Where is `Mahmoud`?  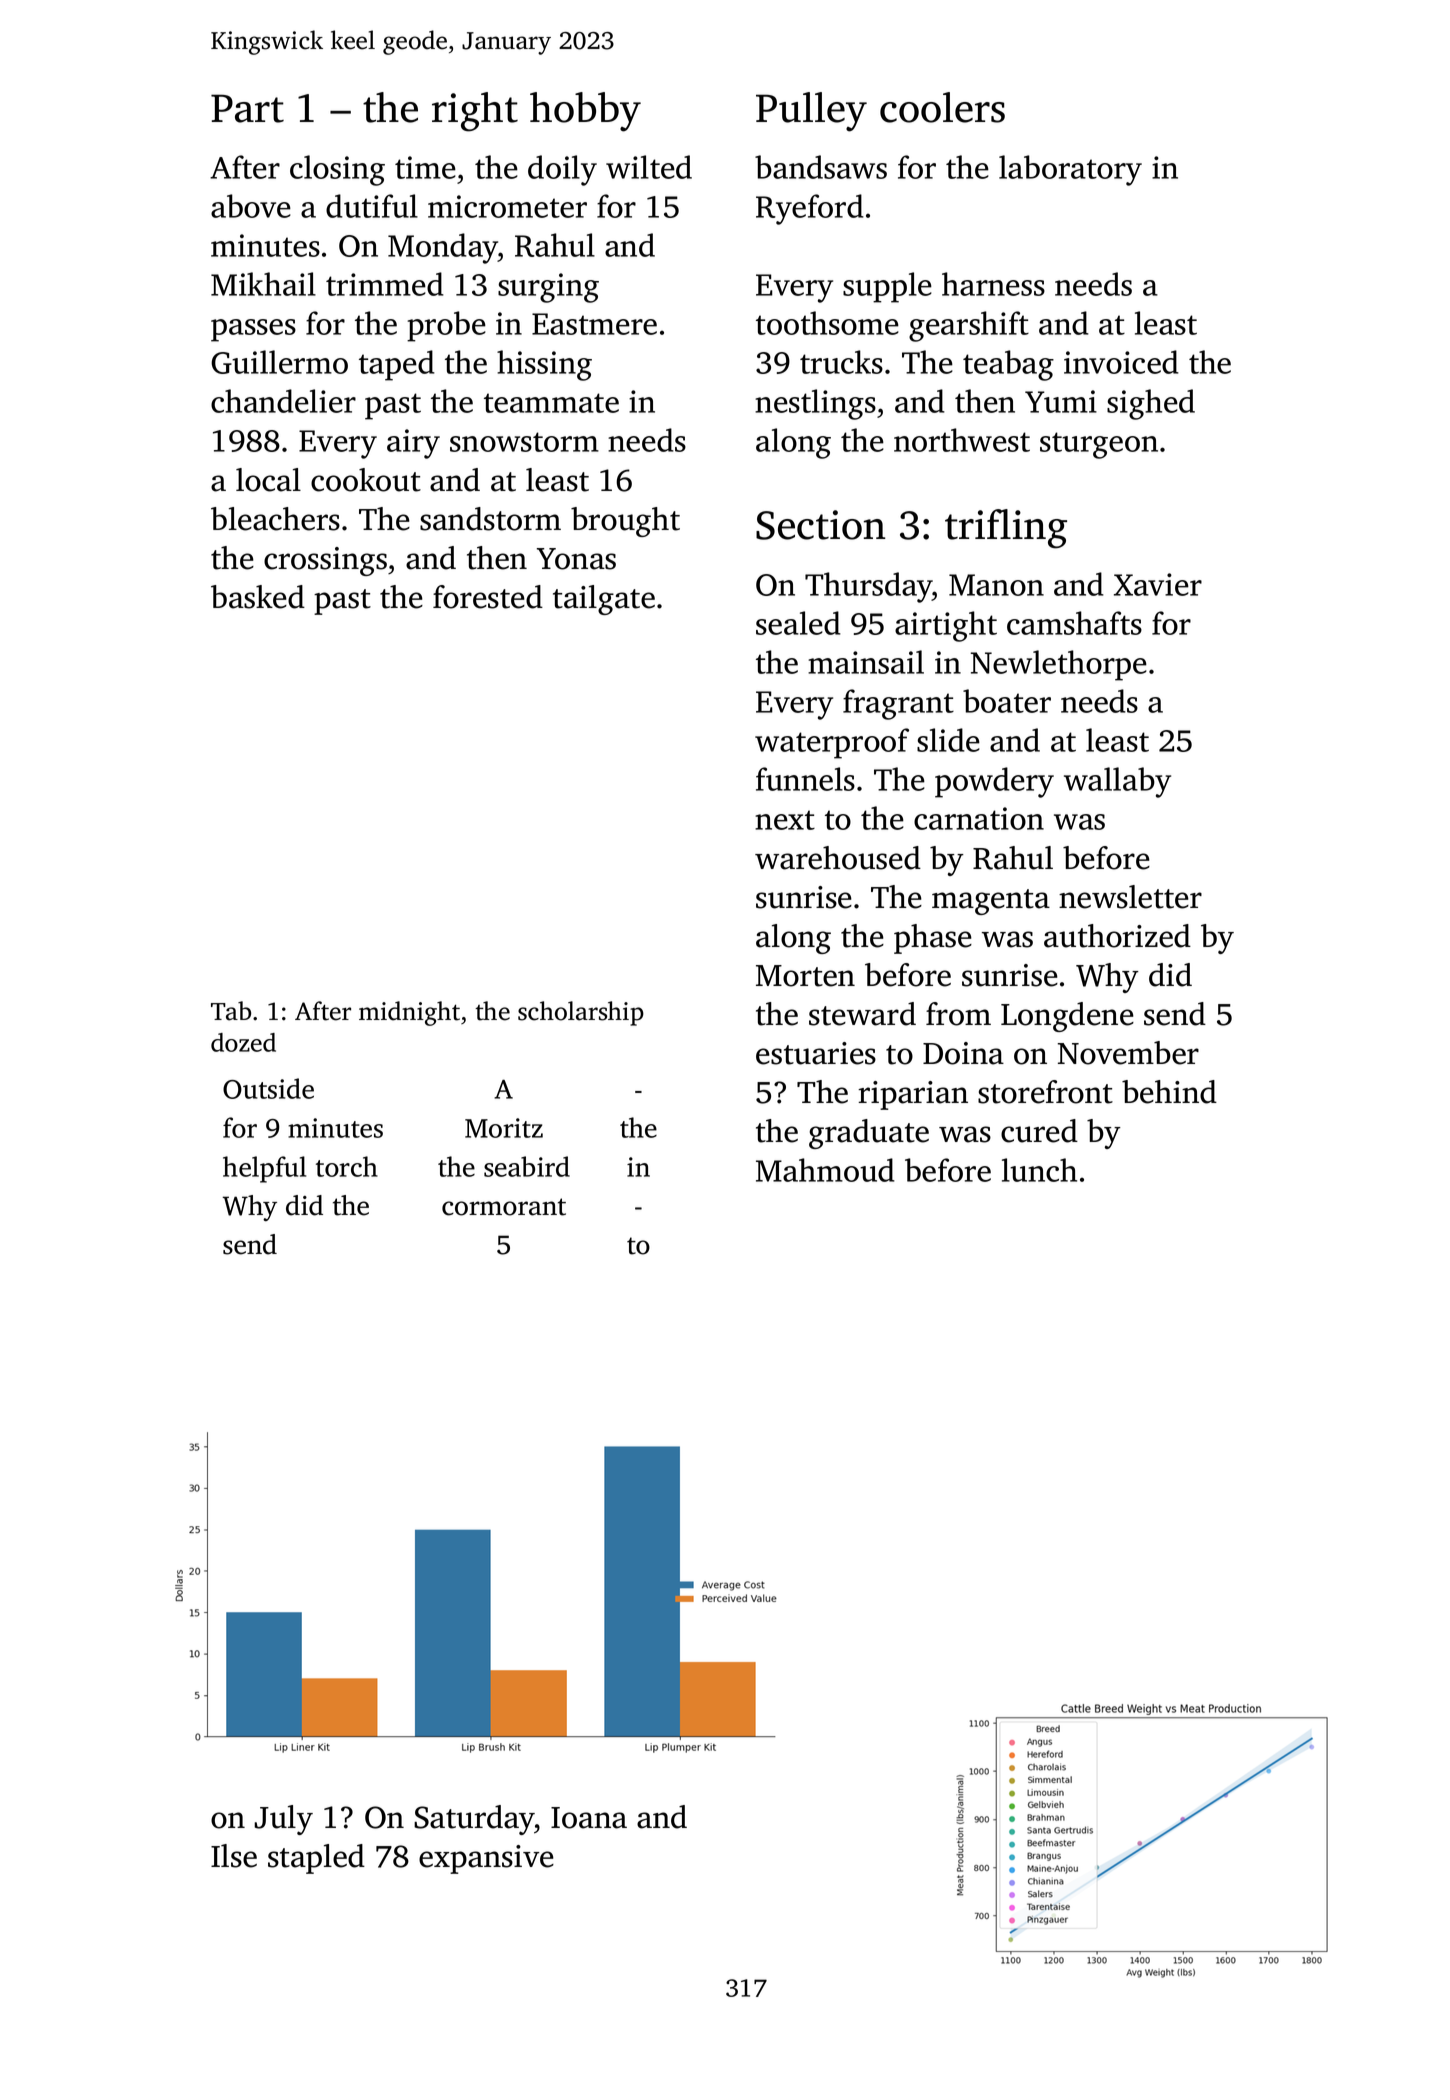 Mahmoud is located at coordinates (825, 1170).
